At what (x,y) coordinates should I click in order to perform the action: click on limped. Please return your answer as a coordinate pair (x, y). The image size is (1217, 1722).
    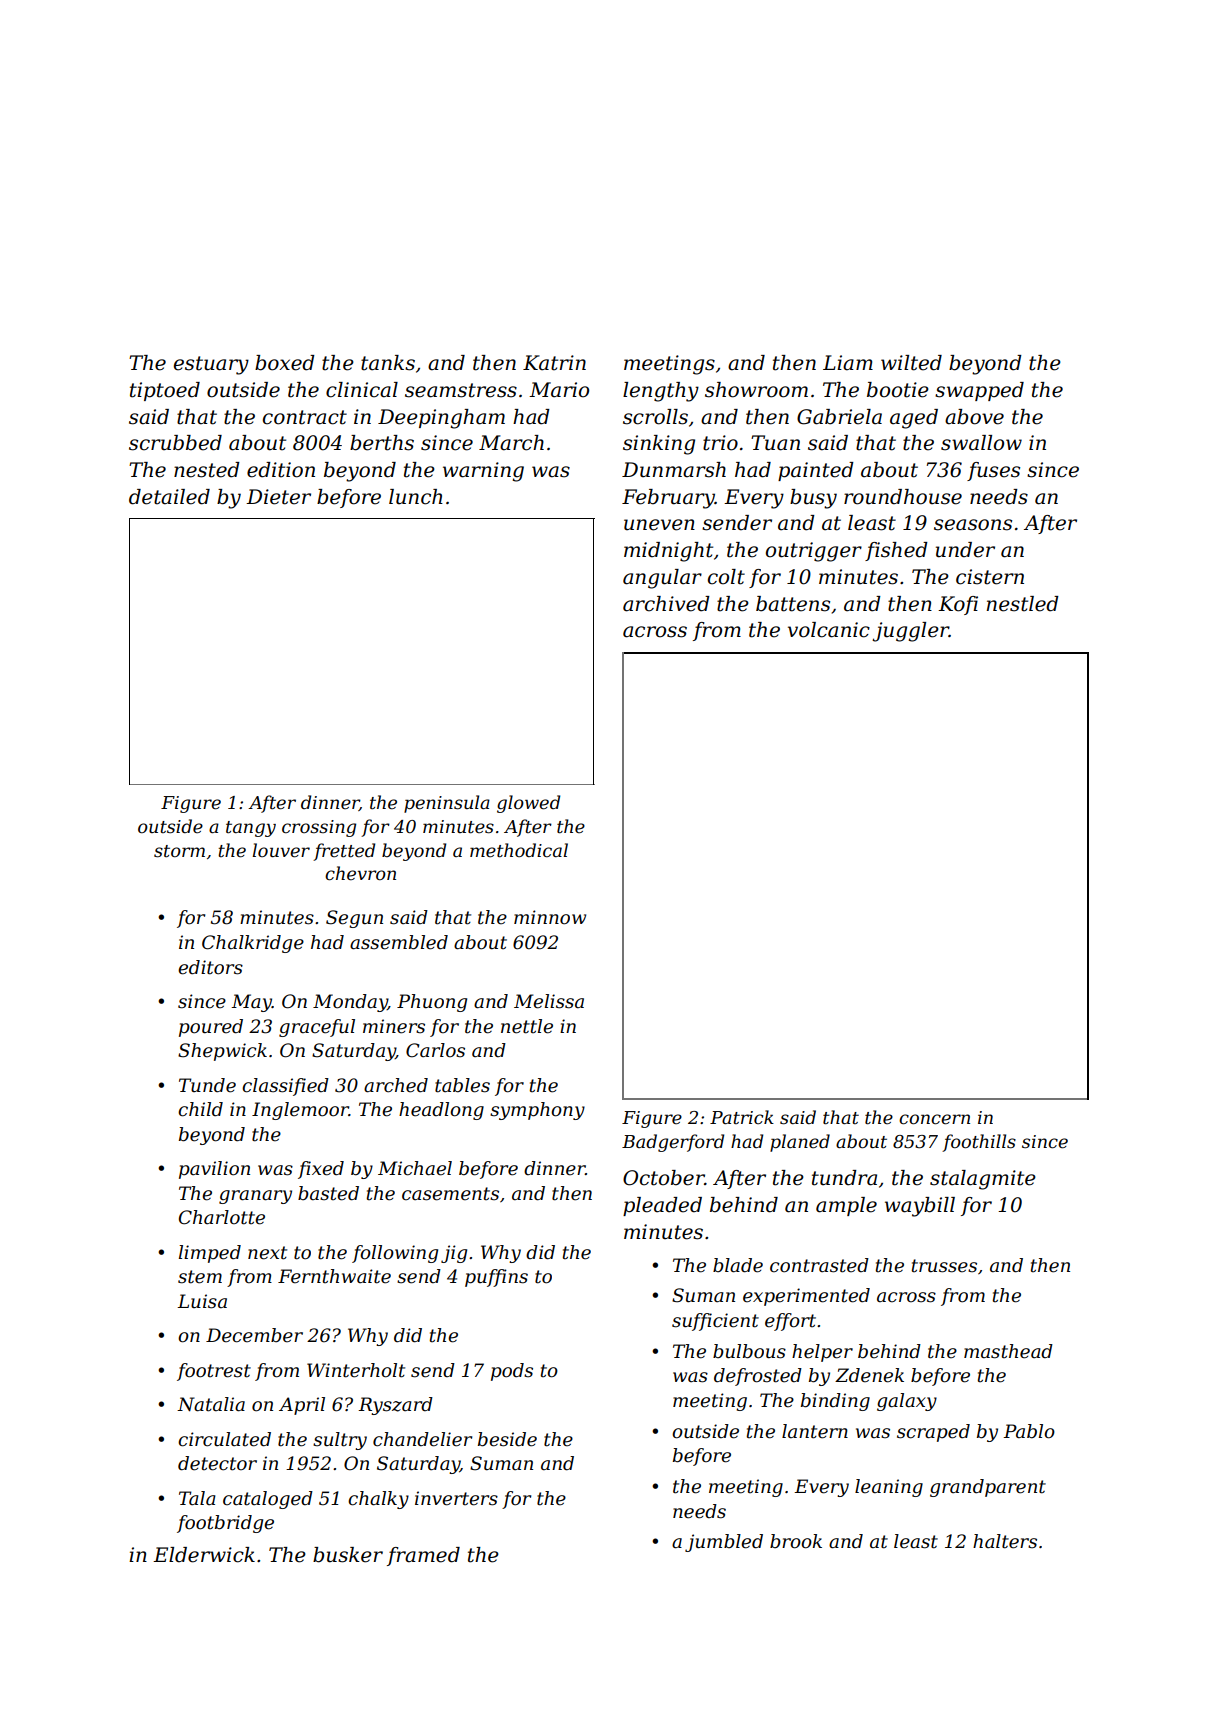
    Looking at the image, I should click on (210, 1254).
